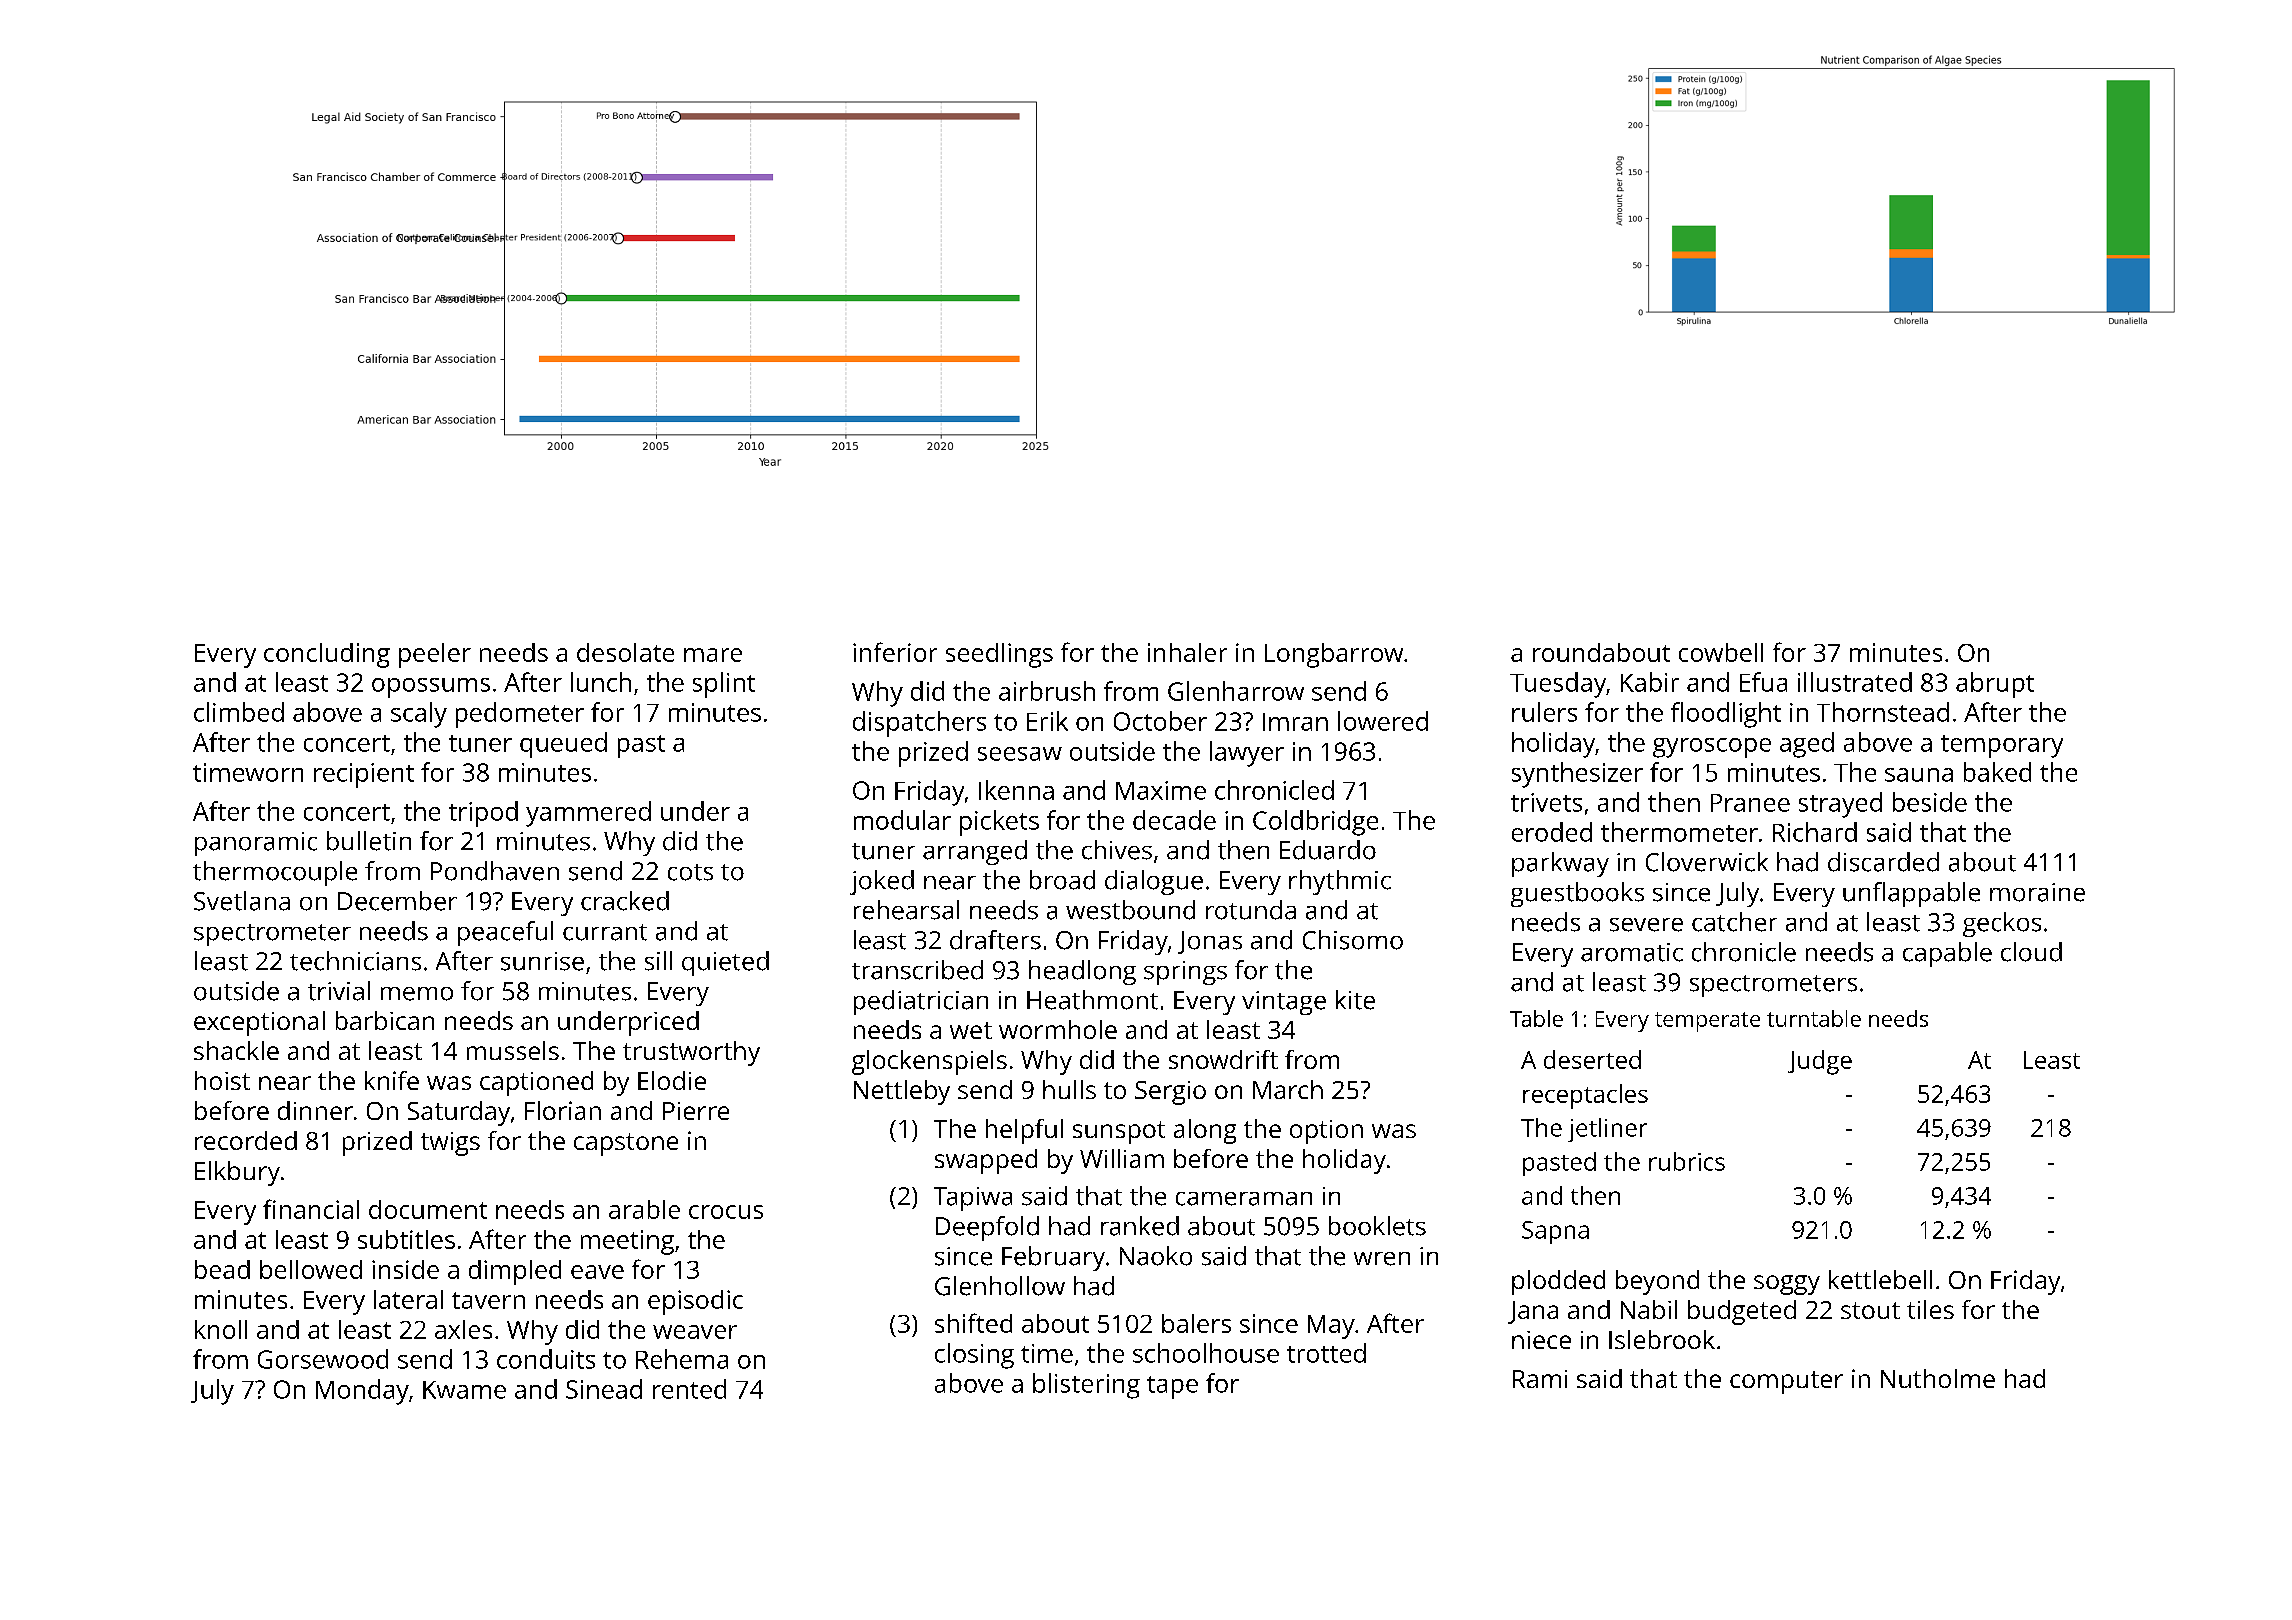  Describe the element at coordinates (1172, 1387) in the screenshot. I see `tape` at that location.
